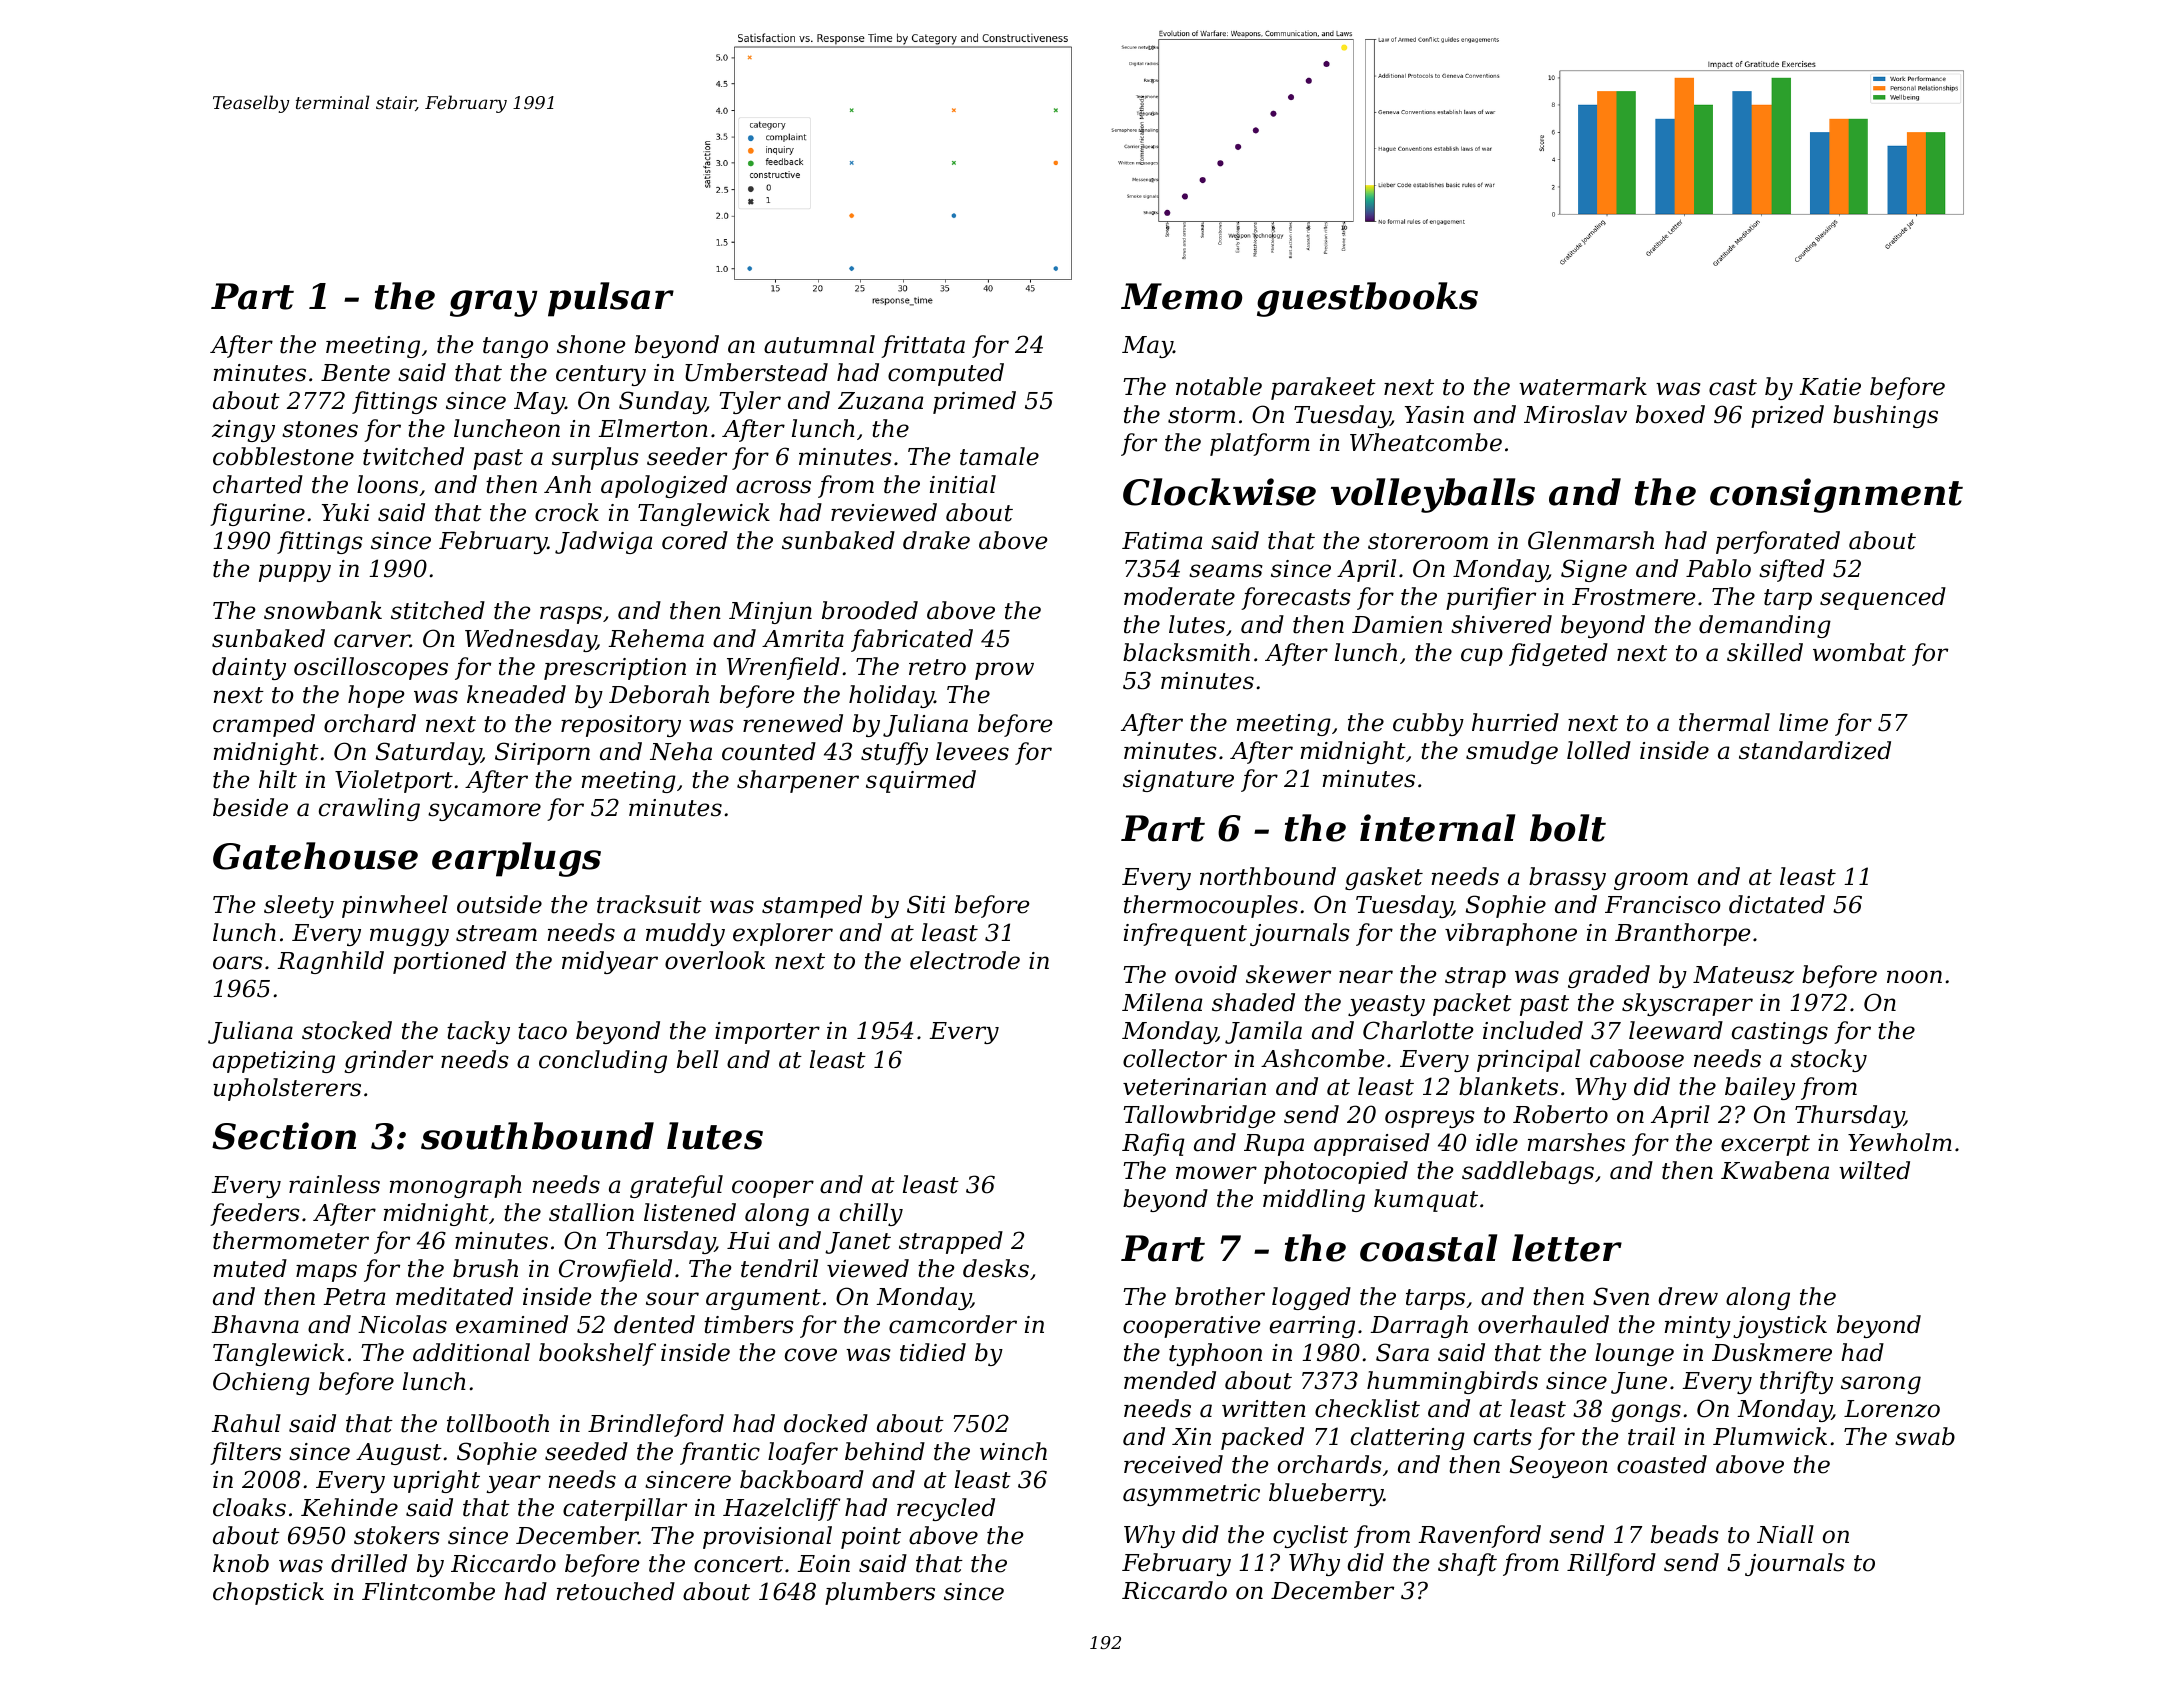  Describe the element at coordinates (1815, 750) in the document. I see `standardized` at that location.
